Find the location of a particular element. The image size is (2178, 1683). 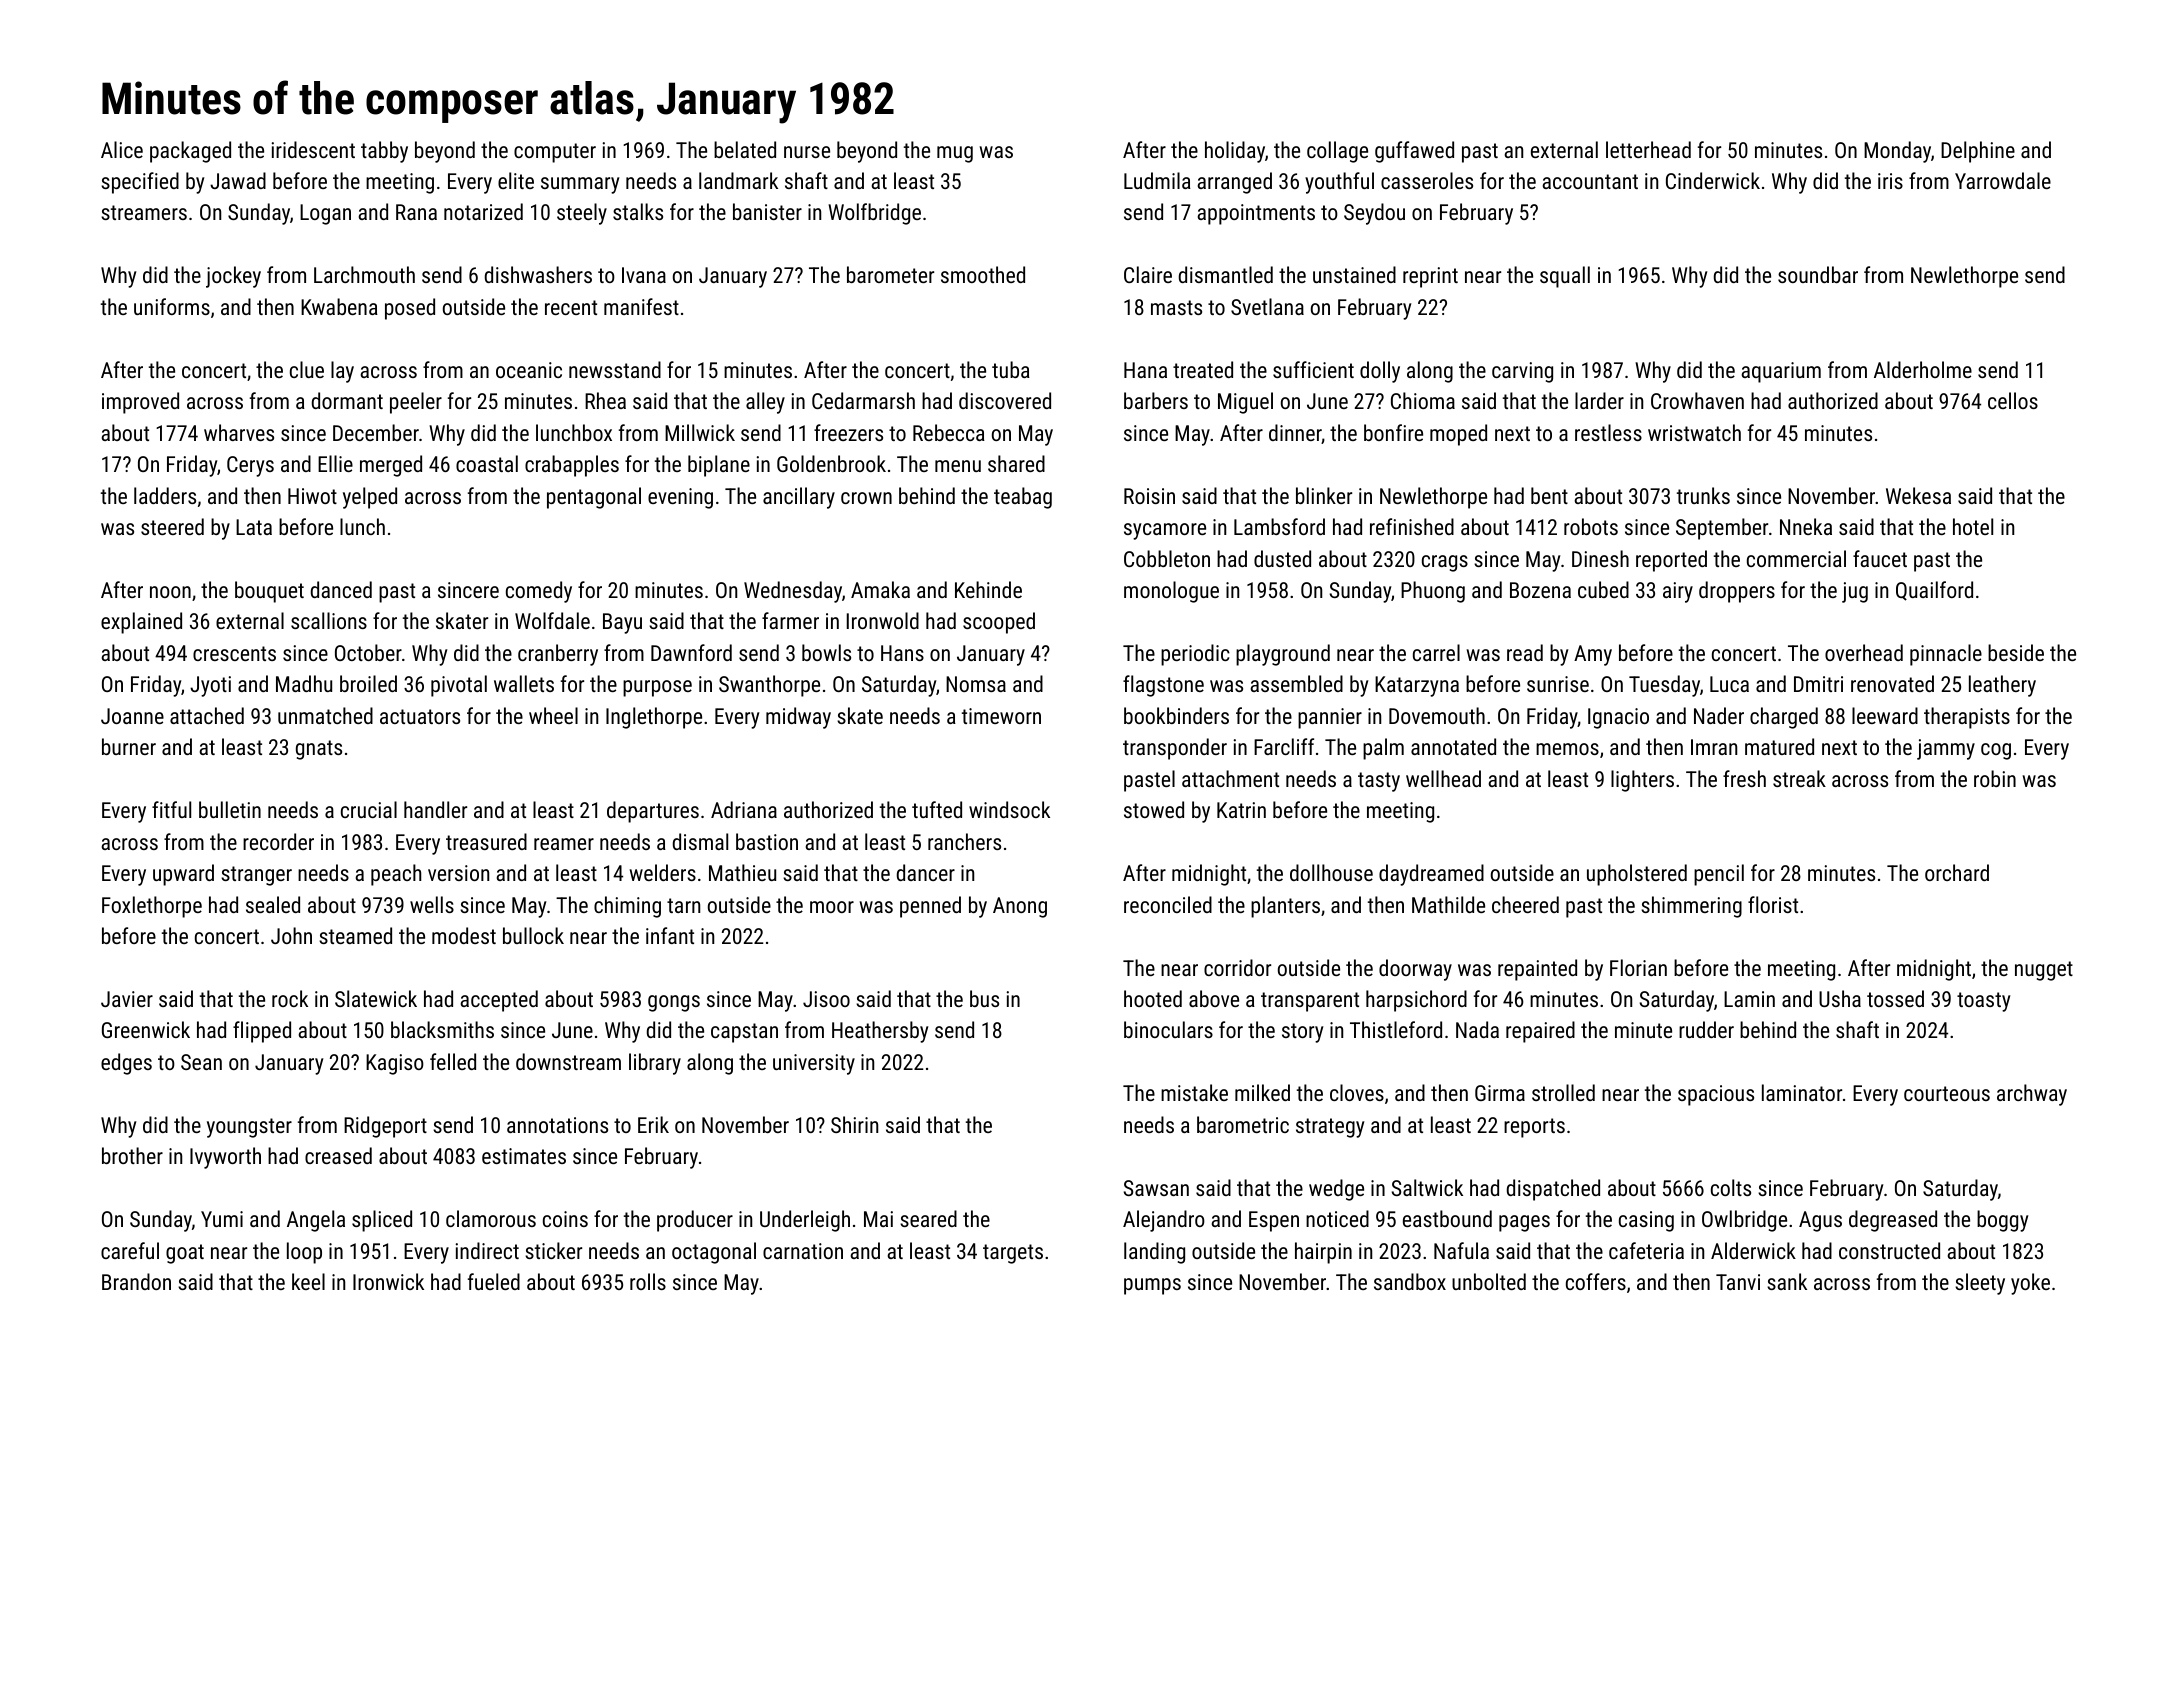

sandbox is located at coordinates (1410, 1281).
